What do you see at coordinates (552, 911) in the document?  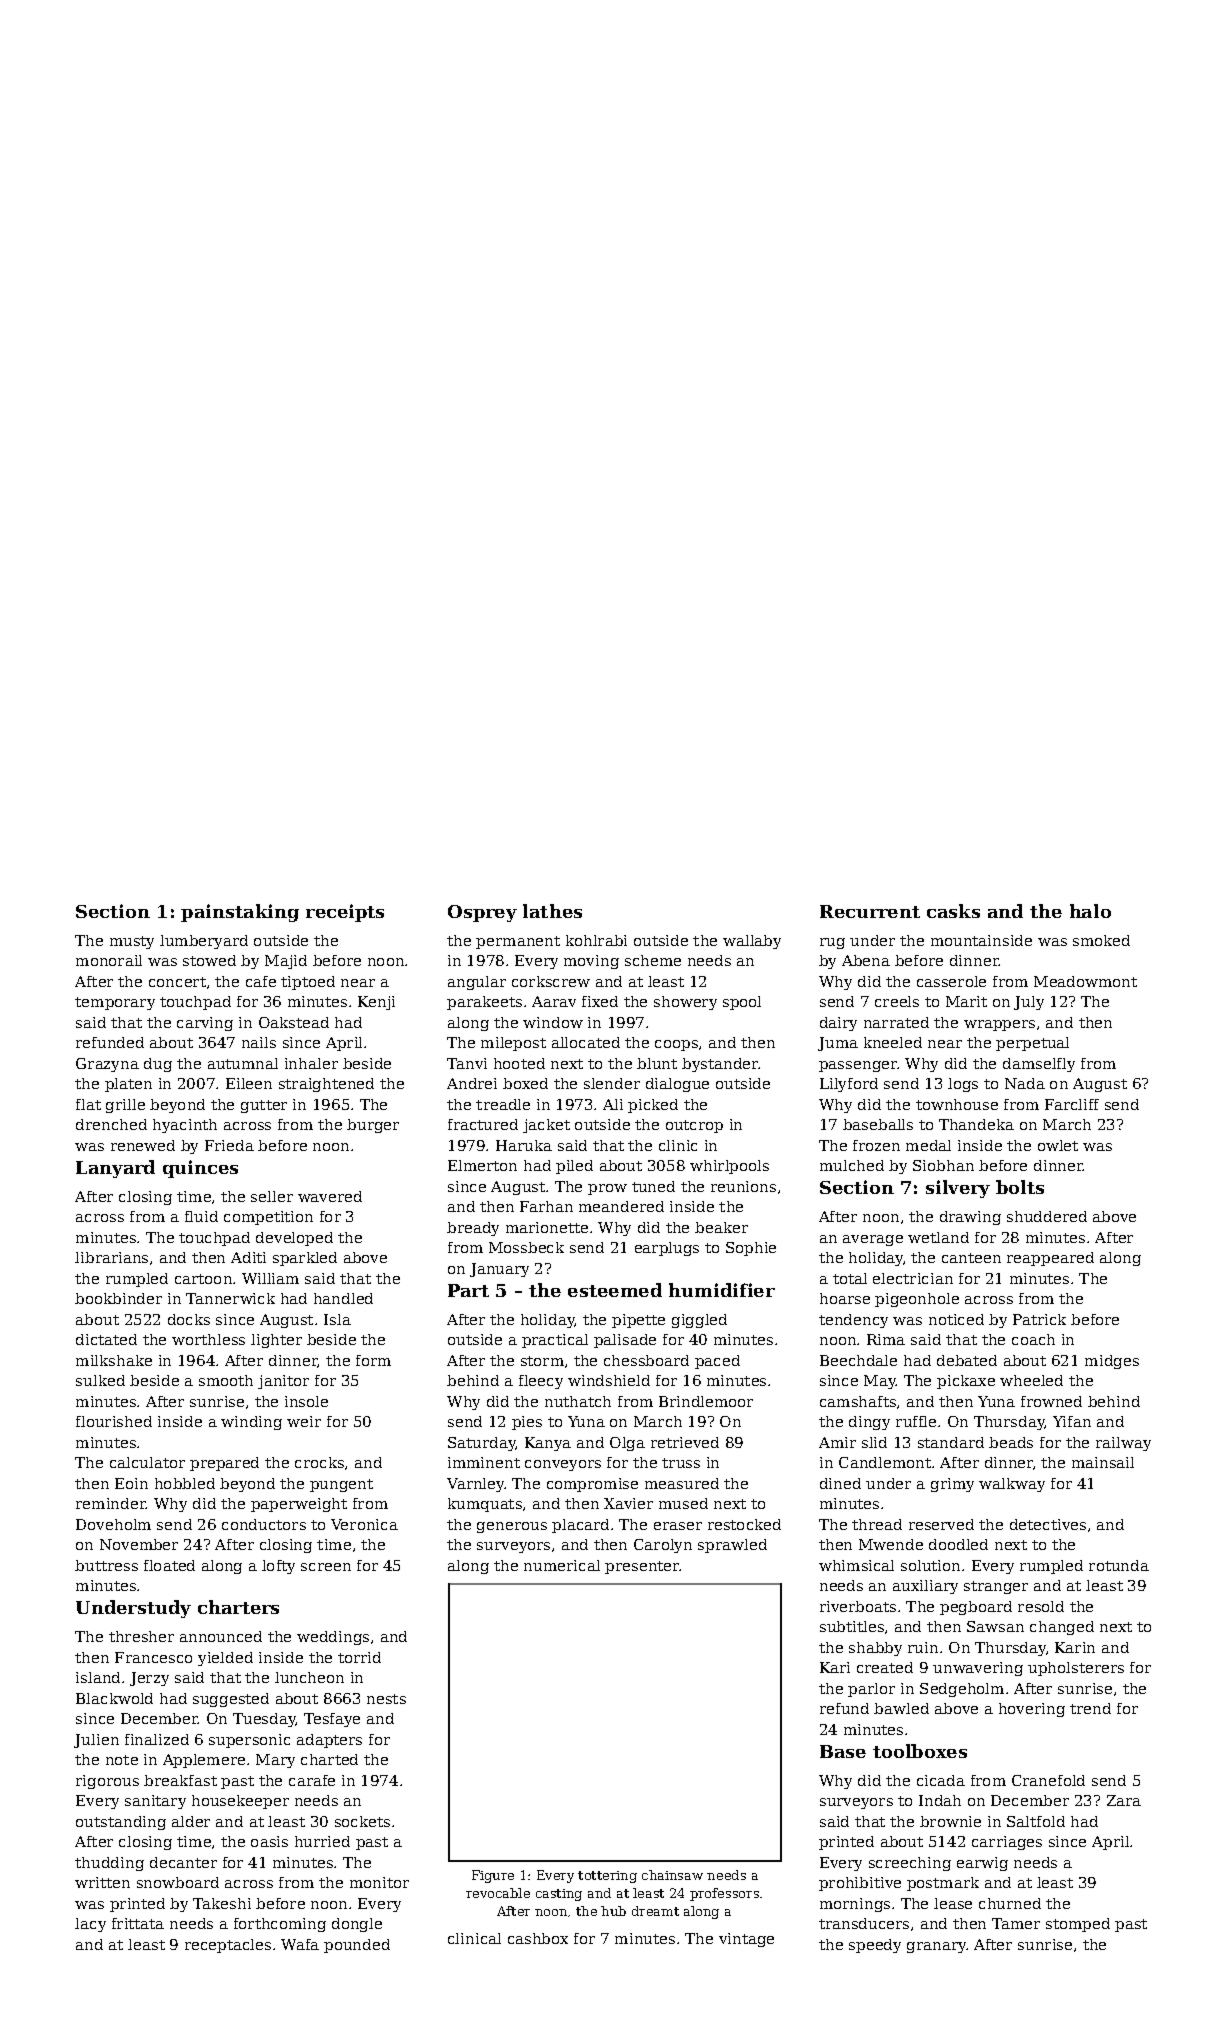 I see `lathes` at bounding box center [552, 911].
